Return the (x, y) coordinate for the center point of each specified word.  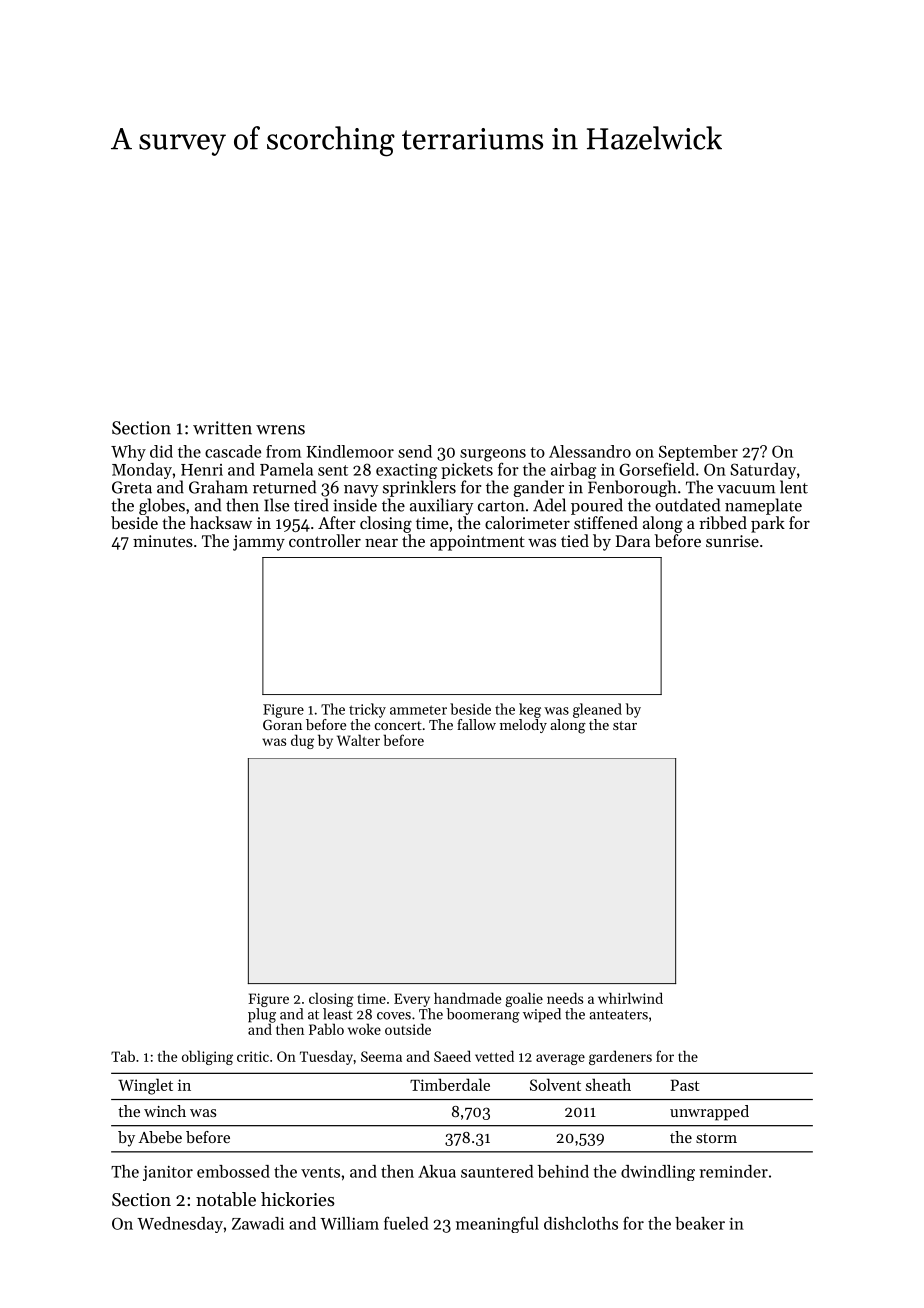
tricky (367, 710)
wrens (280, 430)
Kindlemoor (350, 451)
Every (412, 1000)
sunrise (732, 541)
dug (302, 741)
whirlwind (630, 998)
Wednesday (180, 1225)
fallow (476, 724)
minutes (163, 541)
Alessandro (590, 451)
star (625, 725)
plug (262, 1015)
